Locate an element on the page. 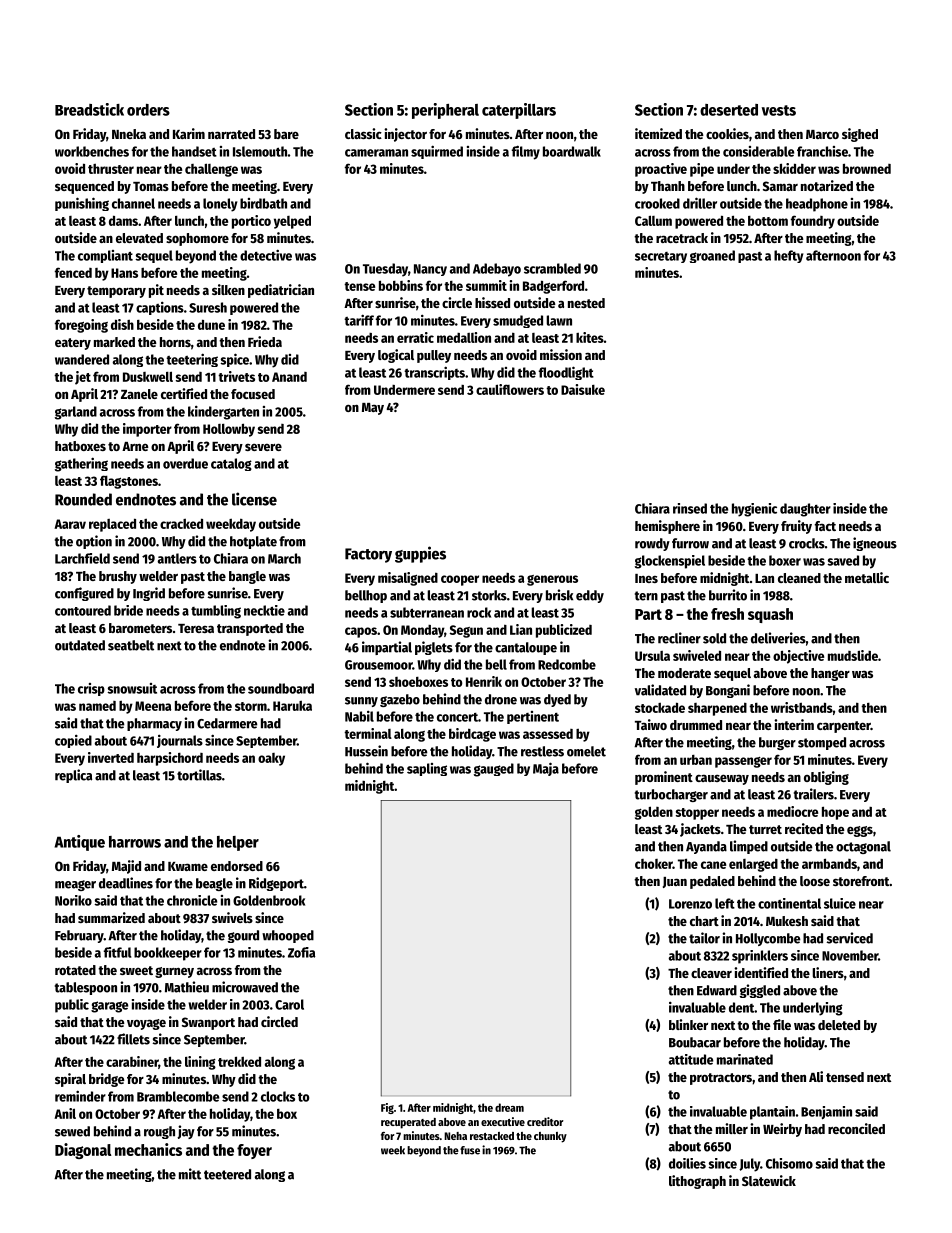  Hussein is located at coordinates (366, 751).
